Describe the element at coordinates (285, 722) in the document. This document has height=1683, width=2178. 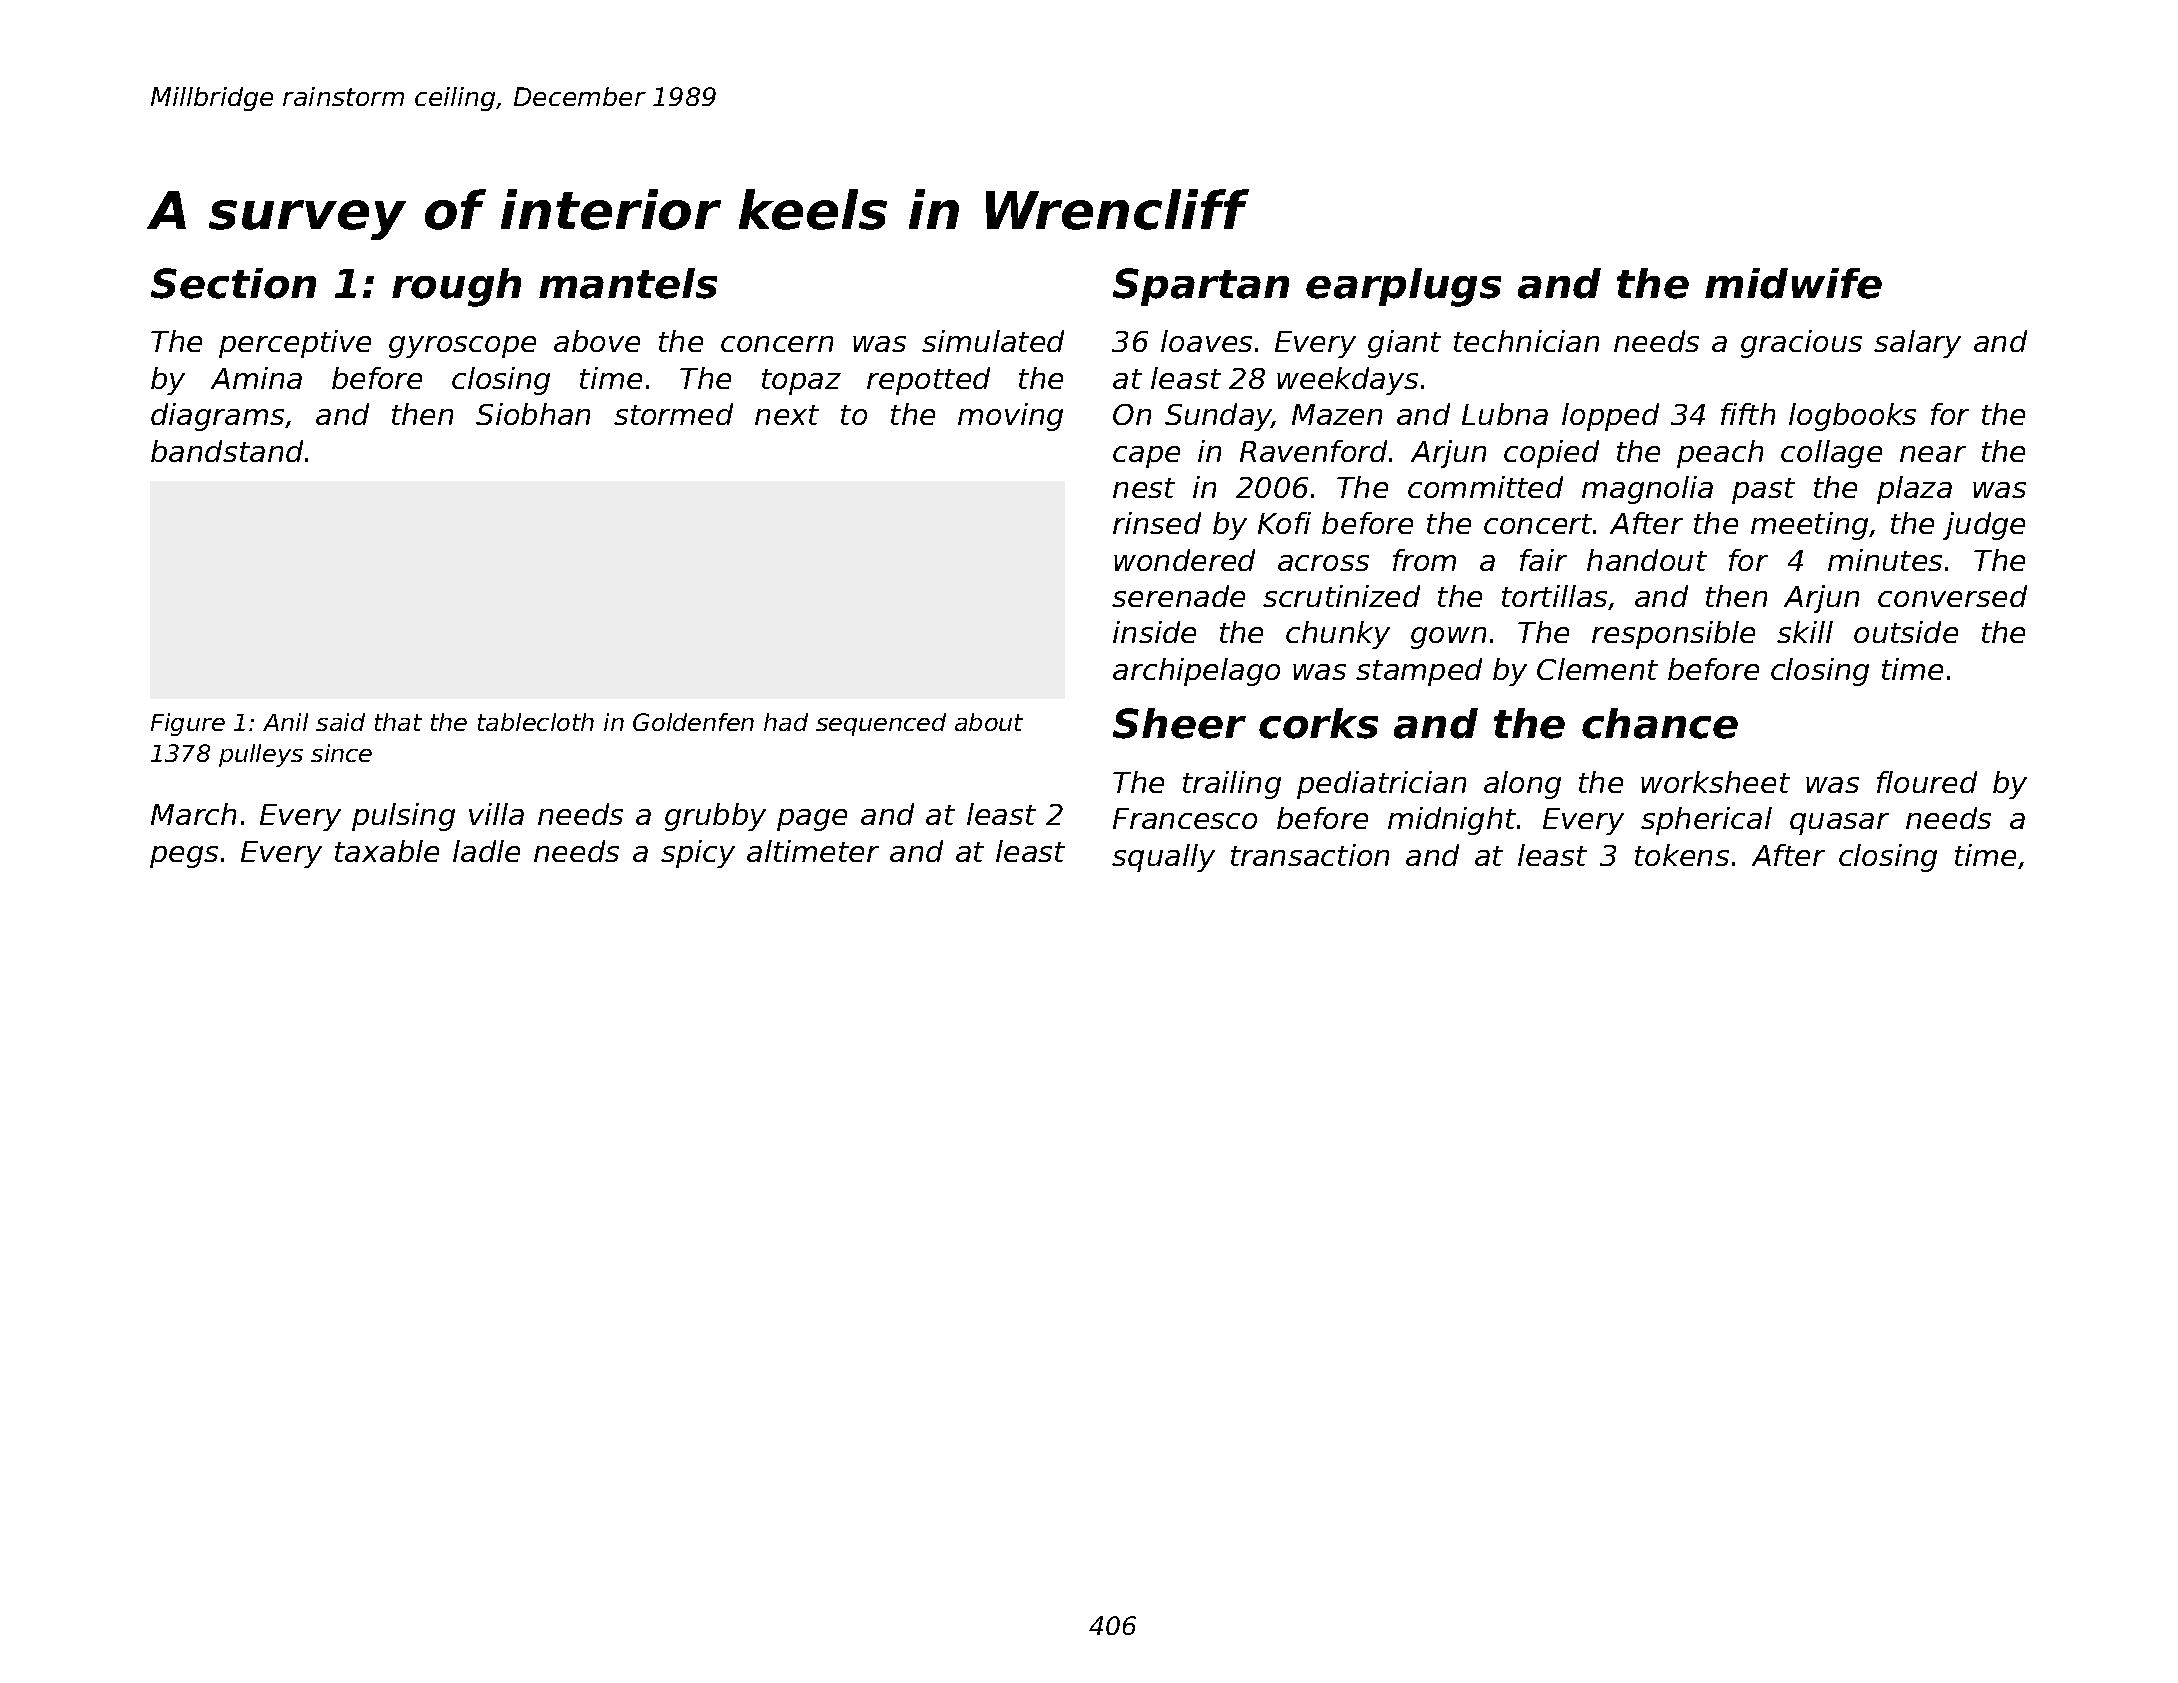
I see `Anil` at that location.
